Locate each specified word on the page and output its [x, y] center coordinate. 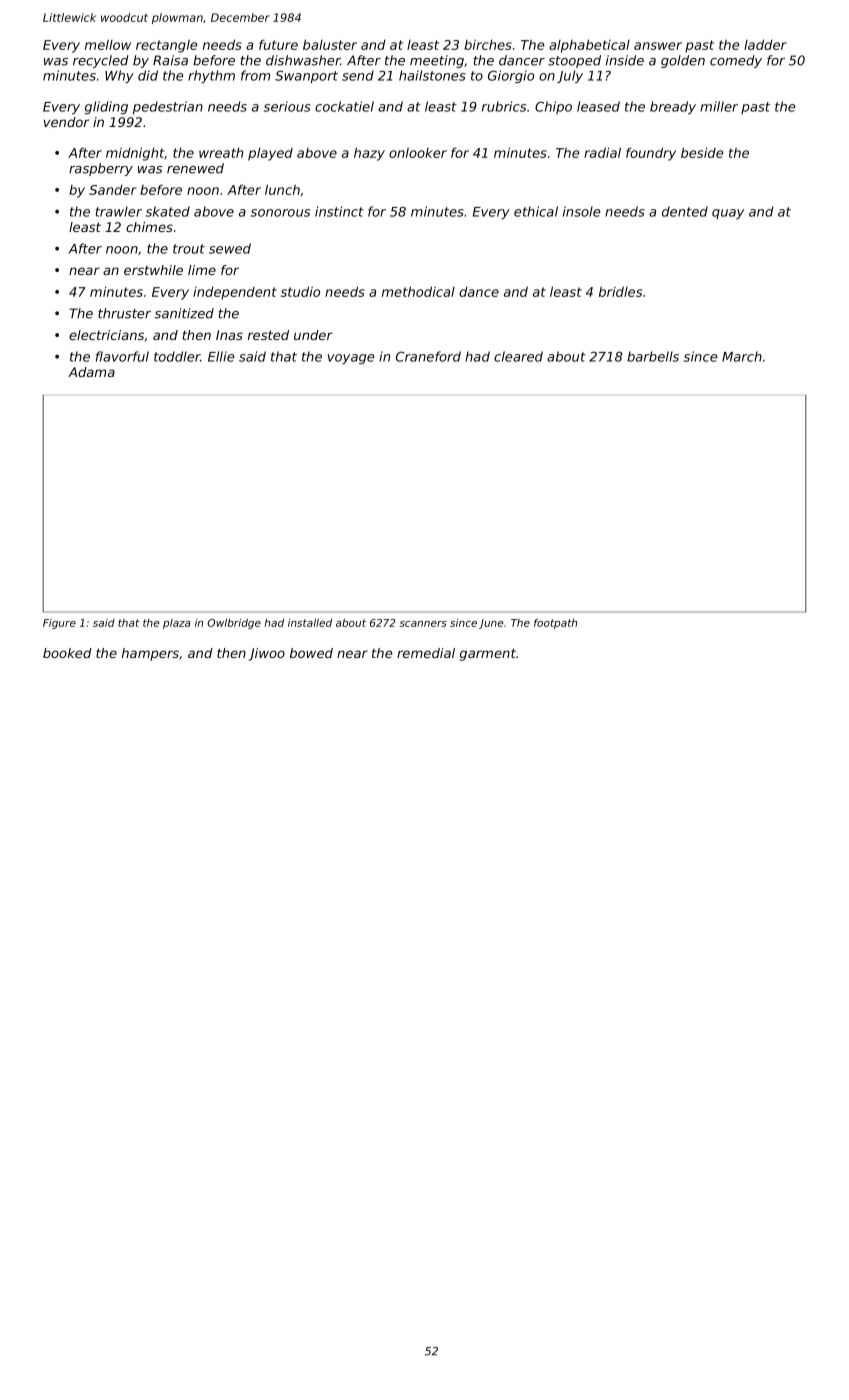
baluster [330, 44]
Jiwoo [267, 654]
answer [658, 46]
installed [310, 623]
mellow [108, 45]
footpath [555, 623]
